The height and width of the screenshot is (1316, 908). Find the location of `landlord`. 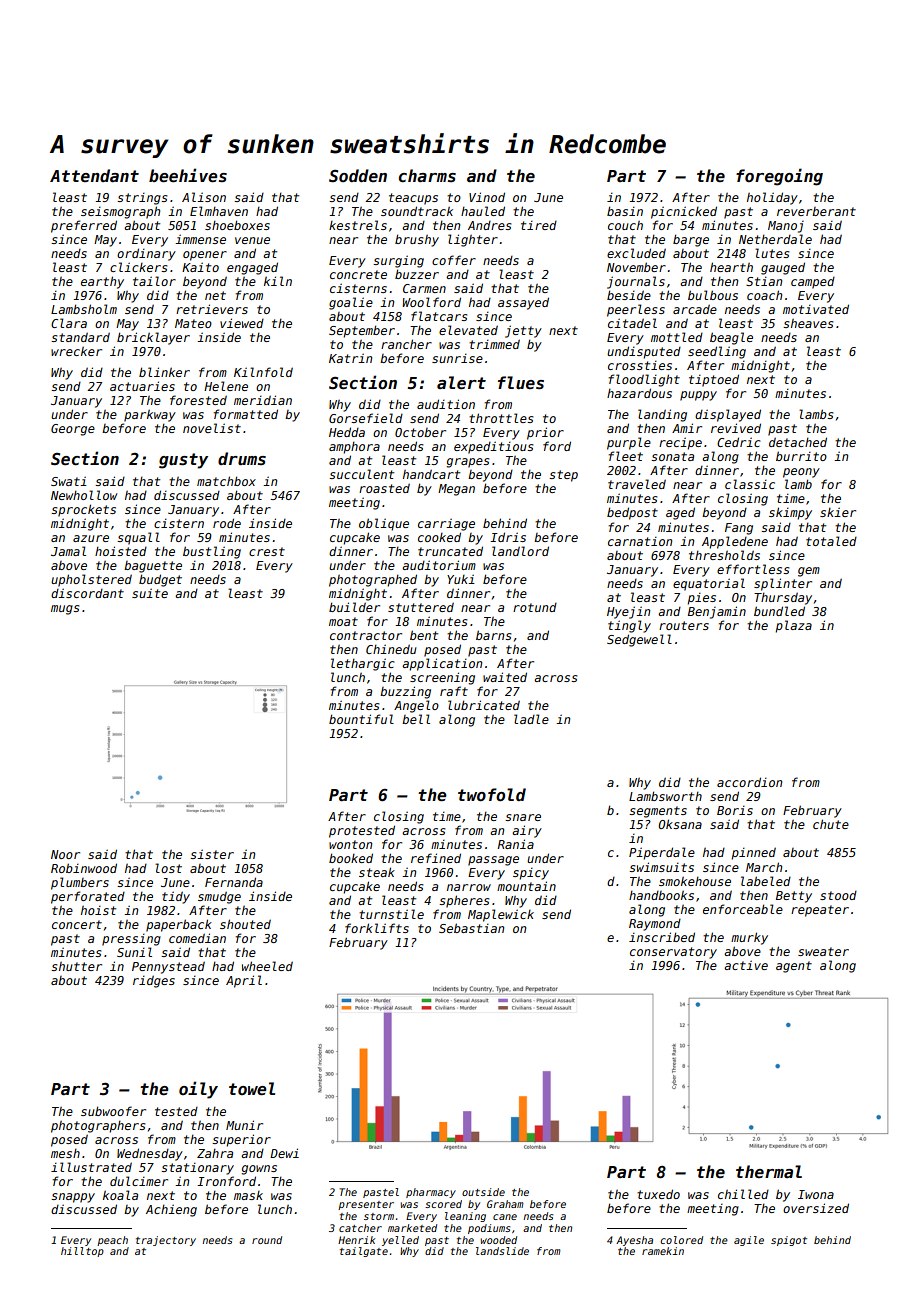

landlord is located at coordinates (520, 551).
